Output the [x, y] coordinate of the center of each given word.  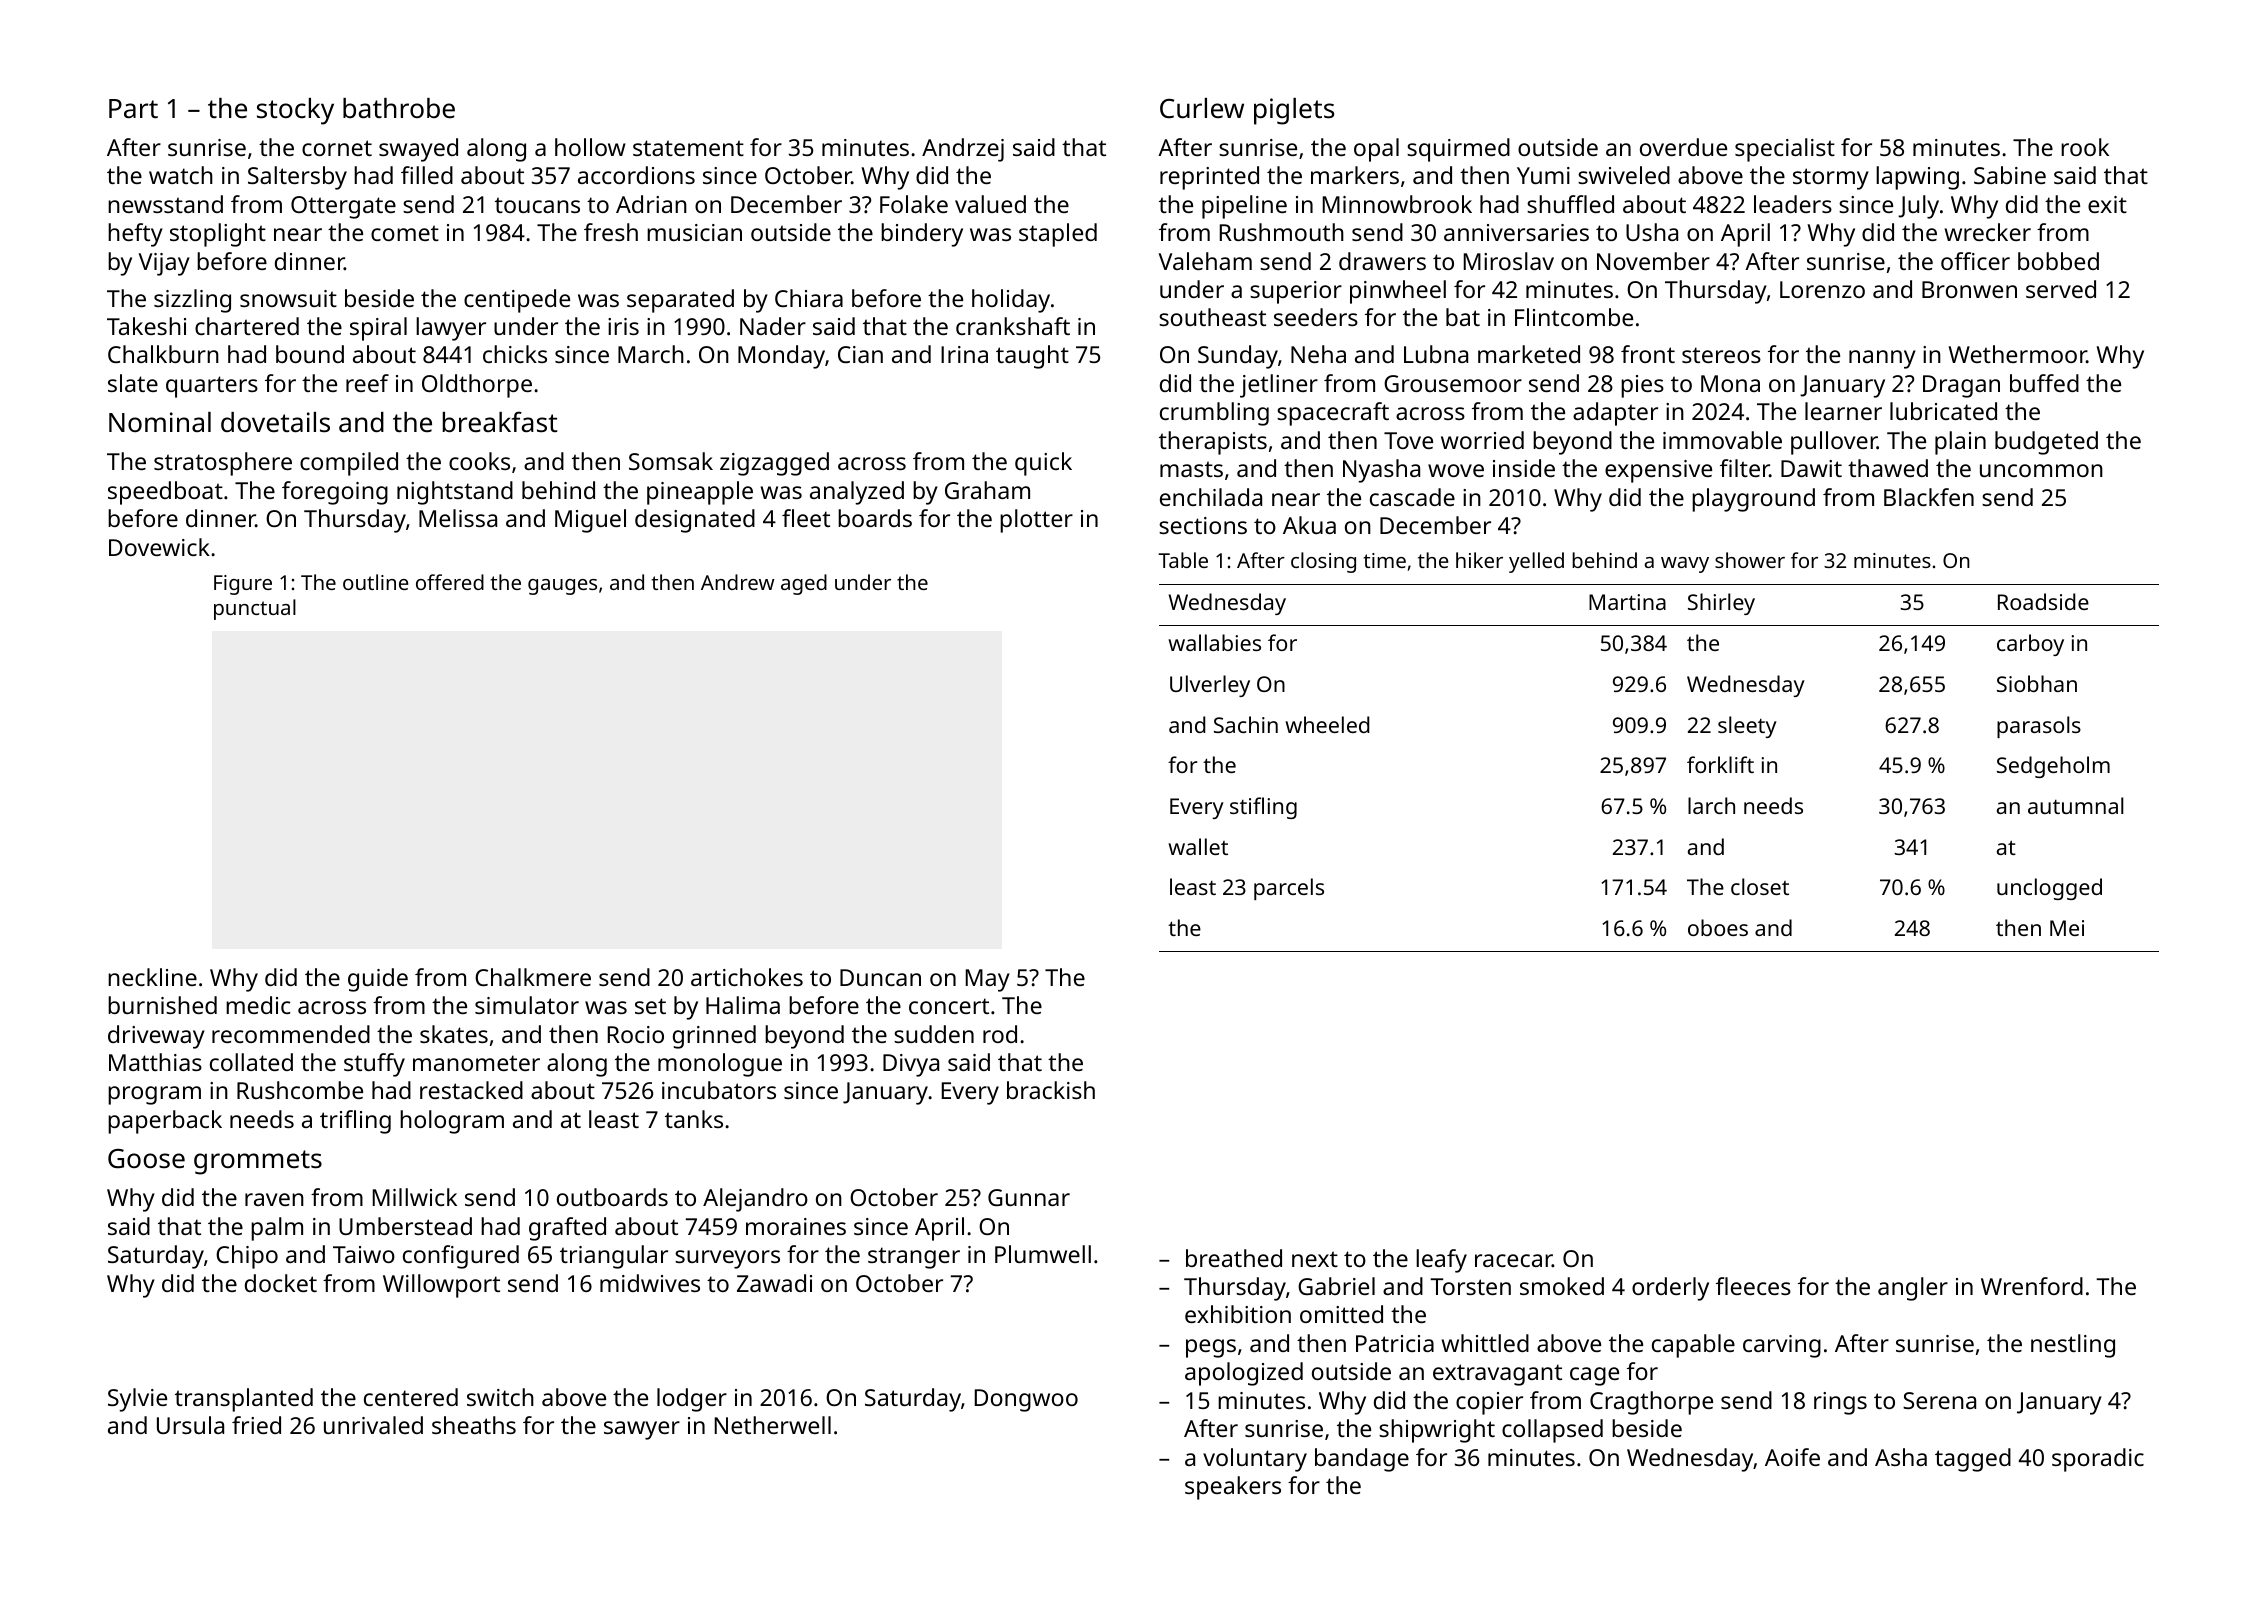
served [2061, 289]
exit [2107, 204]
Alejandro [755, 1200]
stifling [1263, 808]
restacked [471, 1090]
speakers [1233, 1488]
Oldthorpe [477, 386]
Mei [2067, 928]
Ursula [190, 1425]
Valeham [1205, 261]
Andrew [738, 582]
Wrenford [2032, 1286]
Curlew [1202, 108]
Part [133, 108]
